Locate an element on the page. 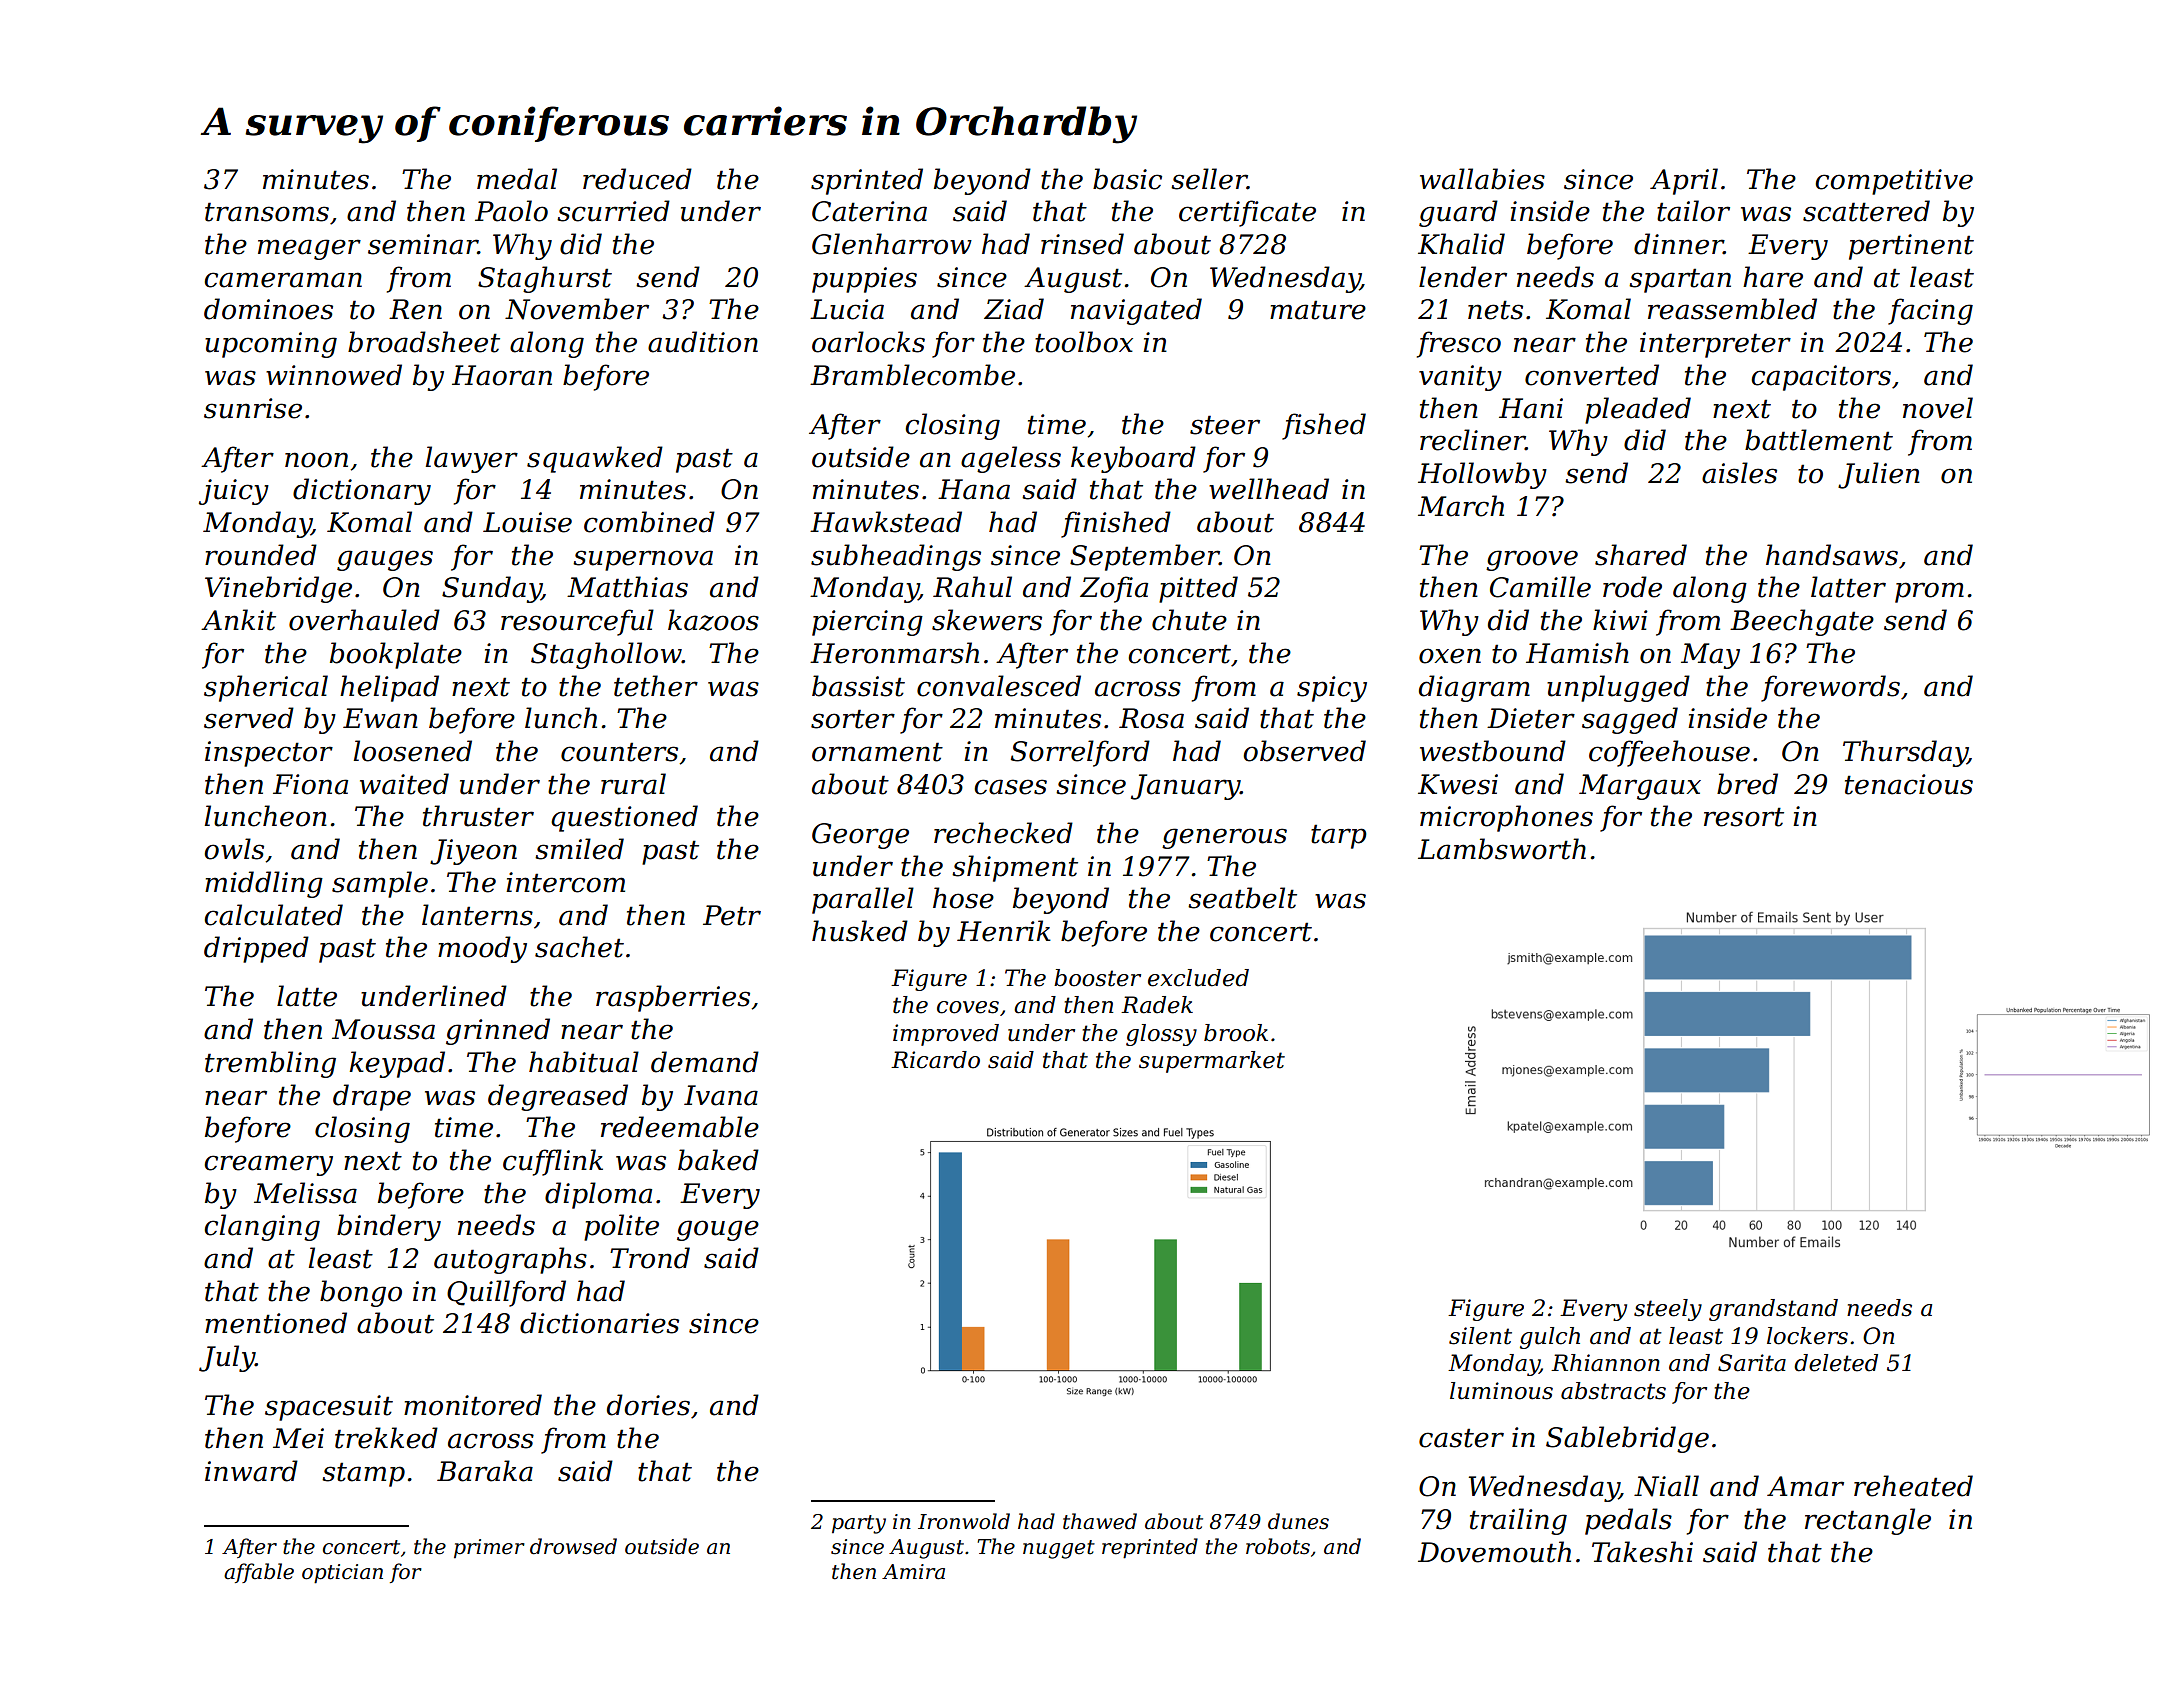 This image has width=2178, height=1683. Mei is located at coordinates (298, 1438).
